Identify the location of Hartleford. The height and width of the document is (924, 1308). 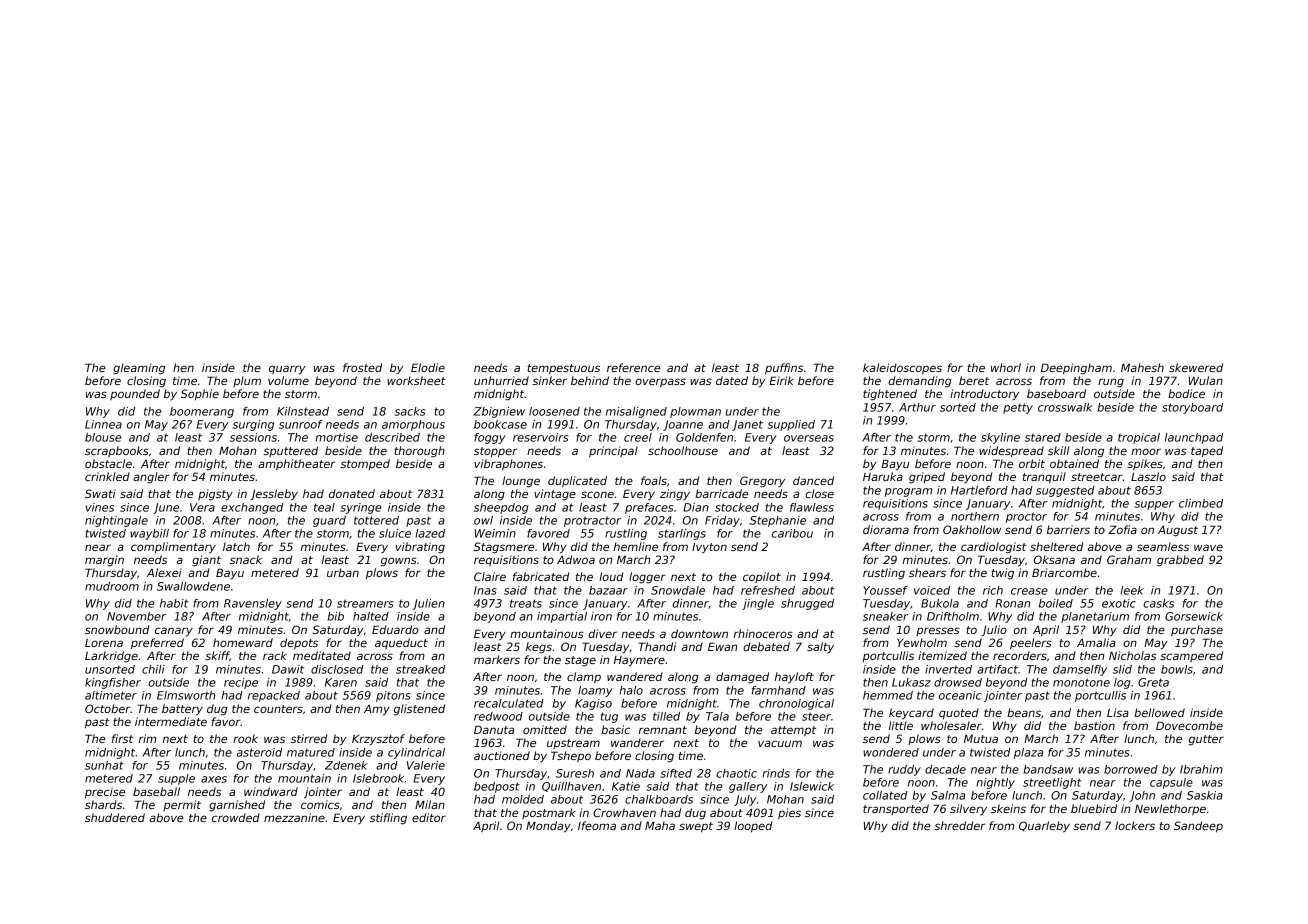
(979, 490).
